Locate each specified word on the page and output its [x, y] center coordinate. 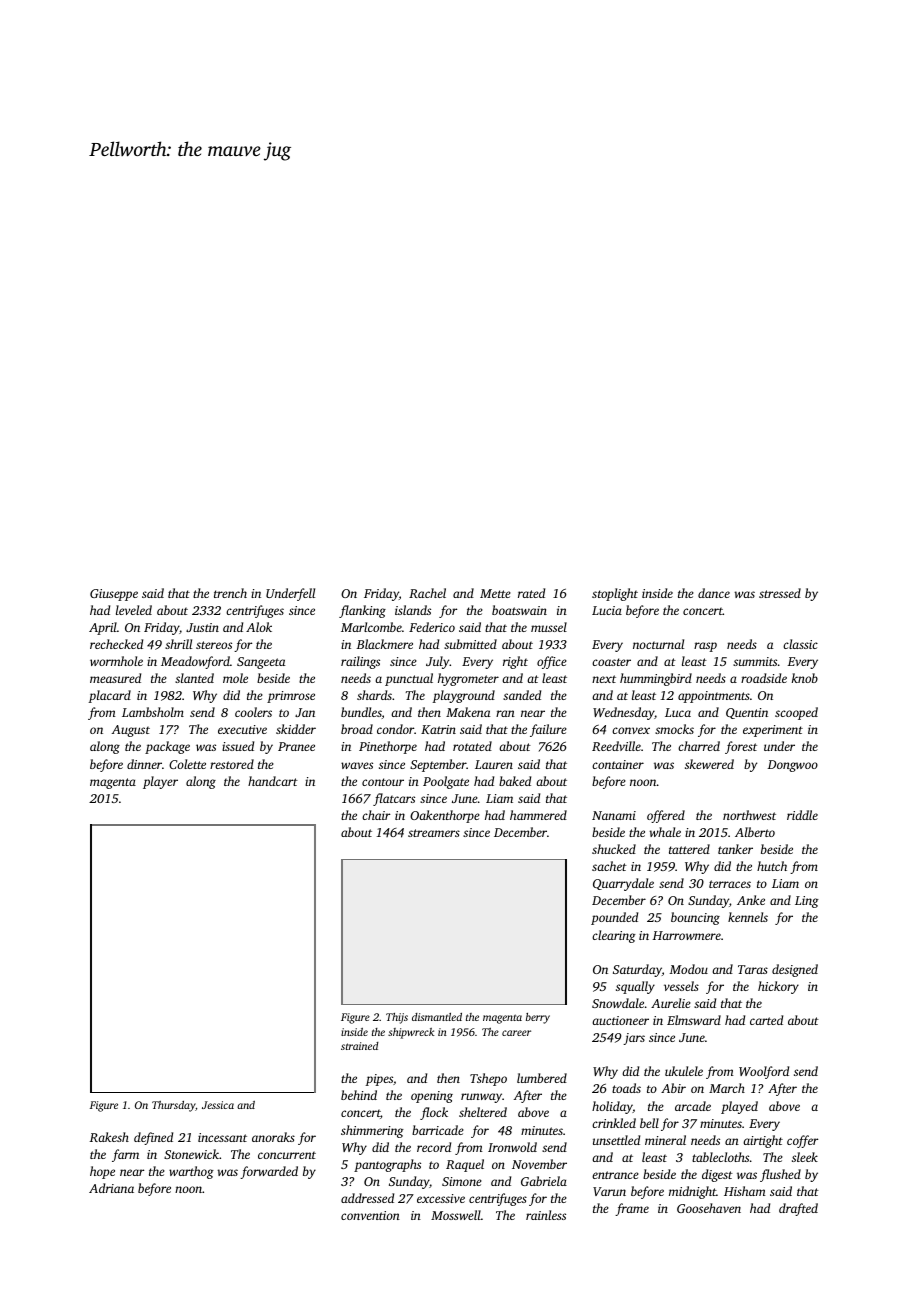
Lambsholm [153, 712]
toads [626, 1088]
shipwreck [411, 1033]
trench [230, 593]
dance [714, 593]
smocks [674, 729]
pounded [614, 918]
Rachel [427, 593]
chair [376, 815]
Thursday [173, 1106]
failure [548, 730]
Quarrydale [623, 884]
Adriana [111, 1188]
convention [370, 1215]
